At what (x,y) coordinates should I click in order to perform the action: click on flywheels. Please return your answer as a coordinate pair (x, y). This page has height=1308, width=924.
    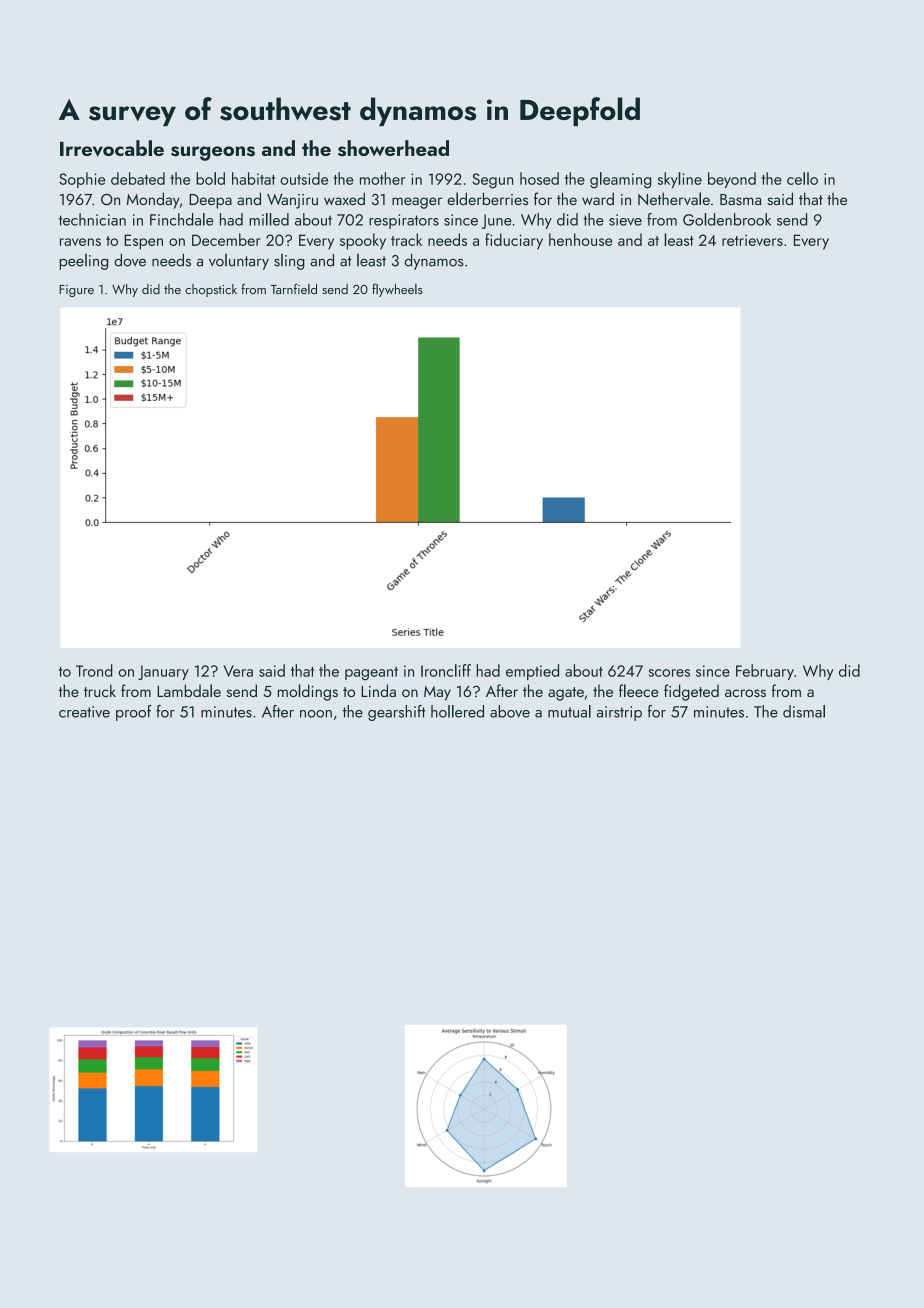
    Looking at the image, I should click on (397, 290).
